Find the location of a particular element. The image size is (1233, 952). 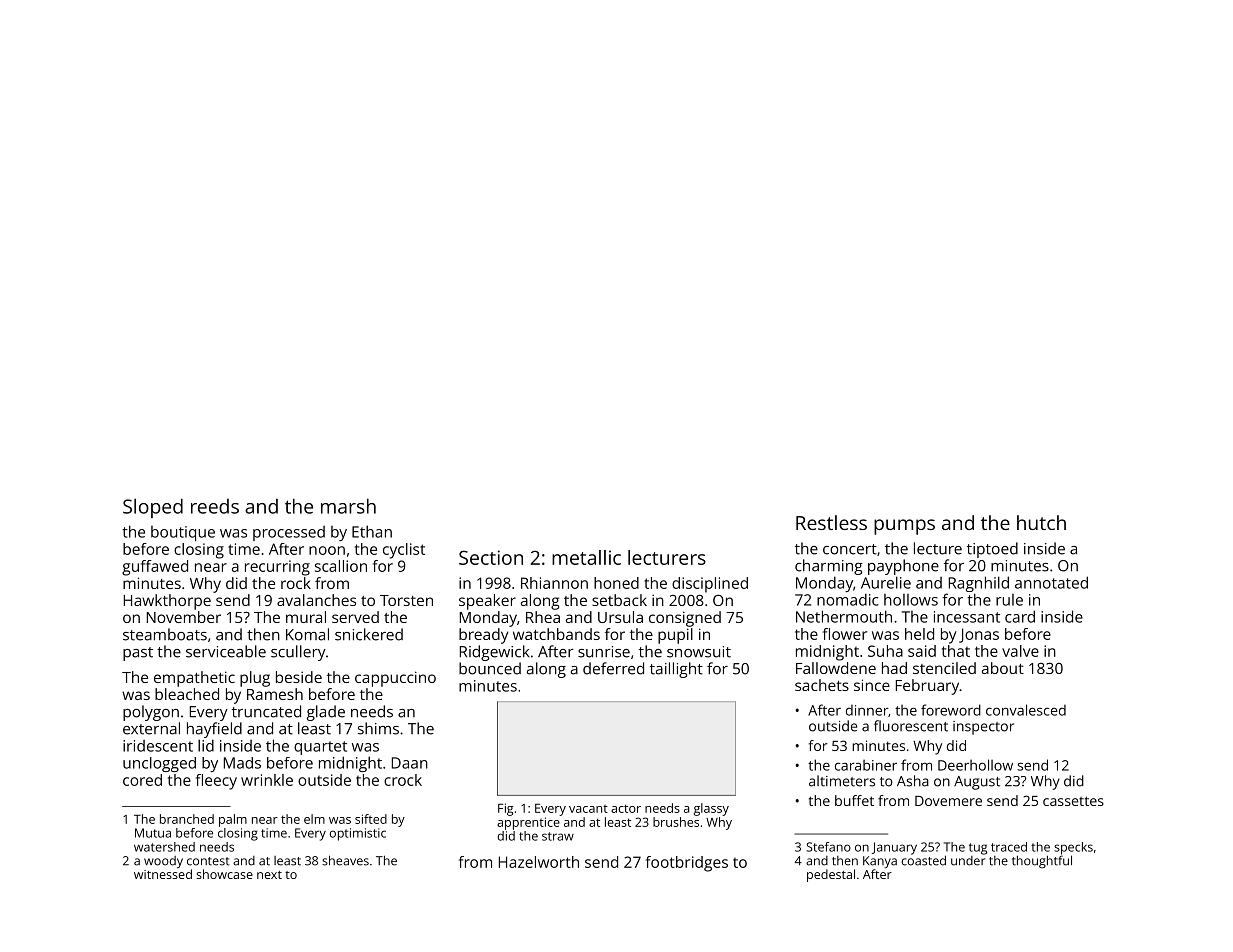

Restless is located at coordinates (831, 522).
